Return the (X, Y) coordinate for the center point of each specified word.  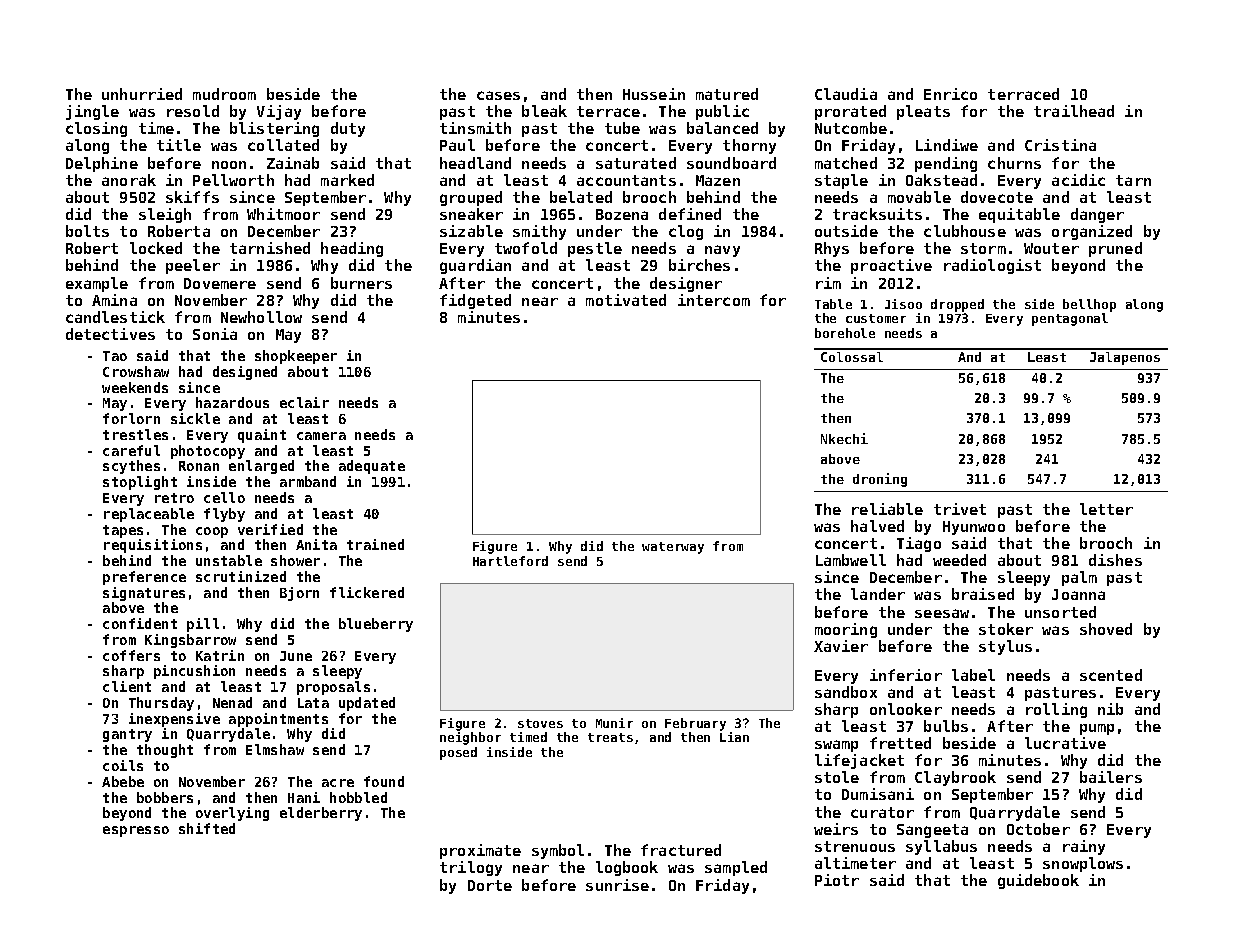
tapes (123, 531)
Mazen (718, 180)
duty (348, 129)
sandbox (846, 692)
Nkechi (844, 438)
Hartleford (510, 561)
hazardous (232, 402)
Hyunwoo (974, 528)
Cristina (1060, 145)
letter (1106, 509)
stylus (1005, 647)
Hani (304, 797)
